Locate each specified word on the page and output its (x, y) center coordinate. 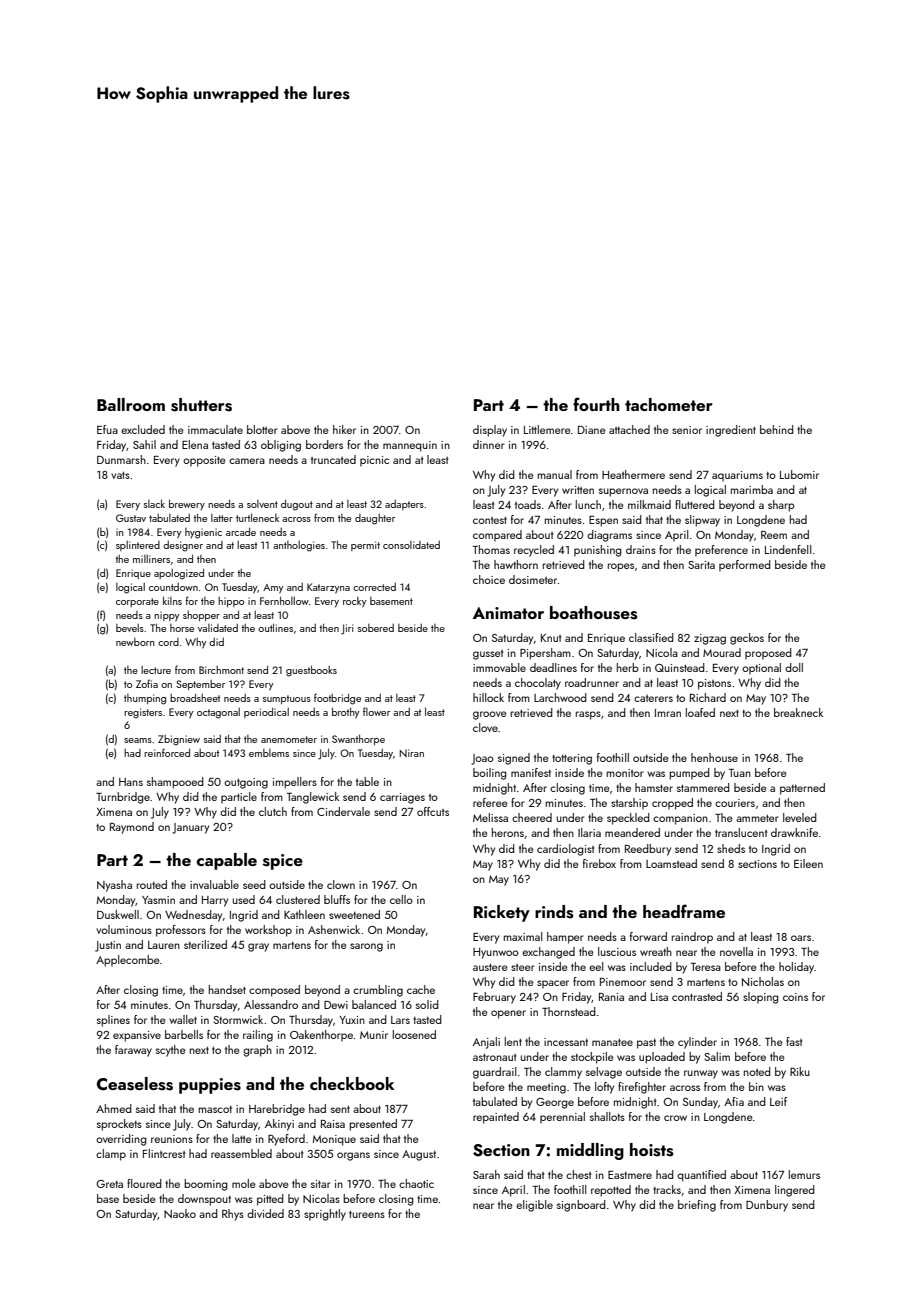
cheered (532, 817)
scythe (171, 1051)
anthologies (299, 546)
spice (283, 862)
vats (120, 475)
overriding (121, 1140)
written (578, 490)
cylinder (697, 1043)
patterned (802, 789)
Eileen (808, 863)
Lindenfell (788, 549)
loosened (414, 1034)
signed (514, 759)
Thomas (491, 549)
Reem (774, 535)
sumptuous (287, 699)
